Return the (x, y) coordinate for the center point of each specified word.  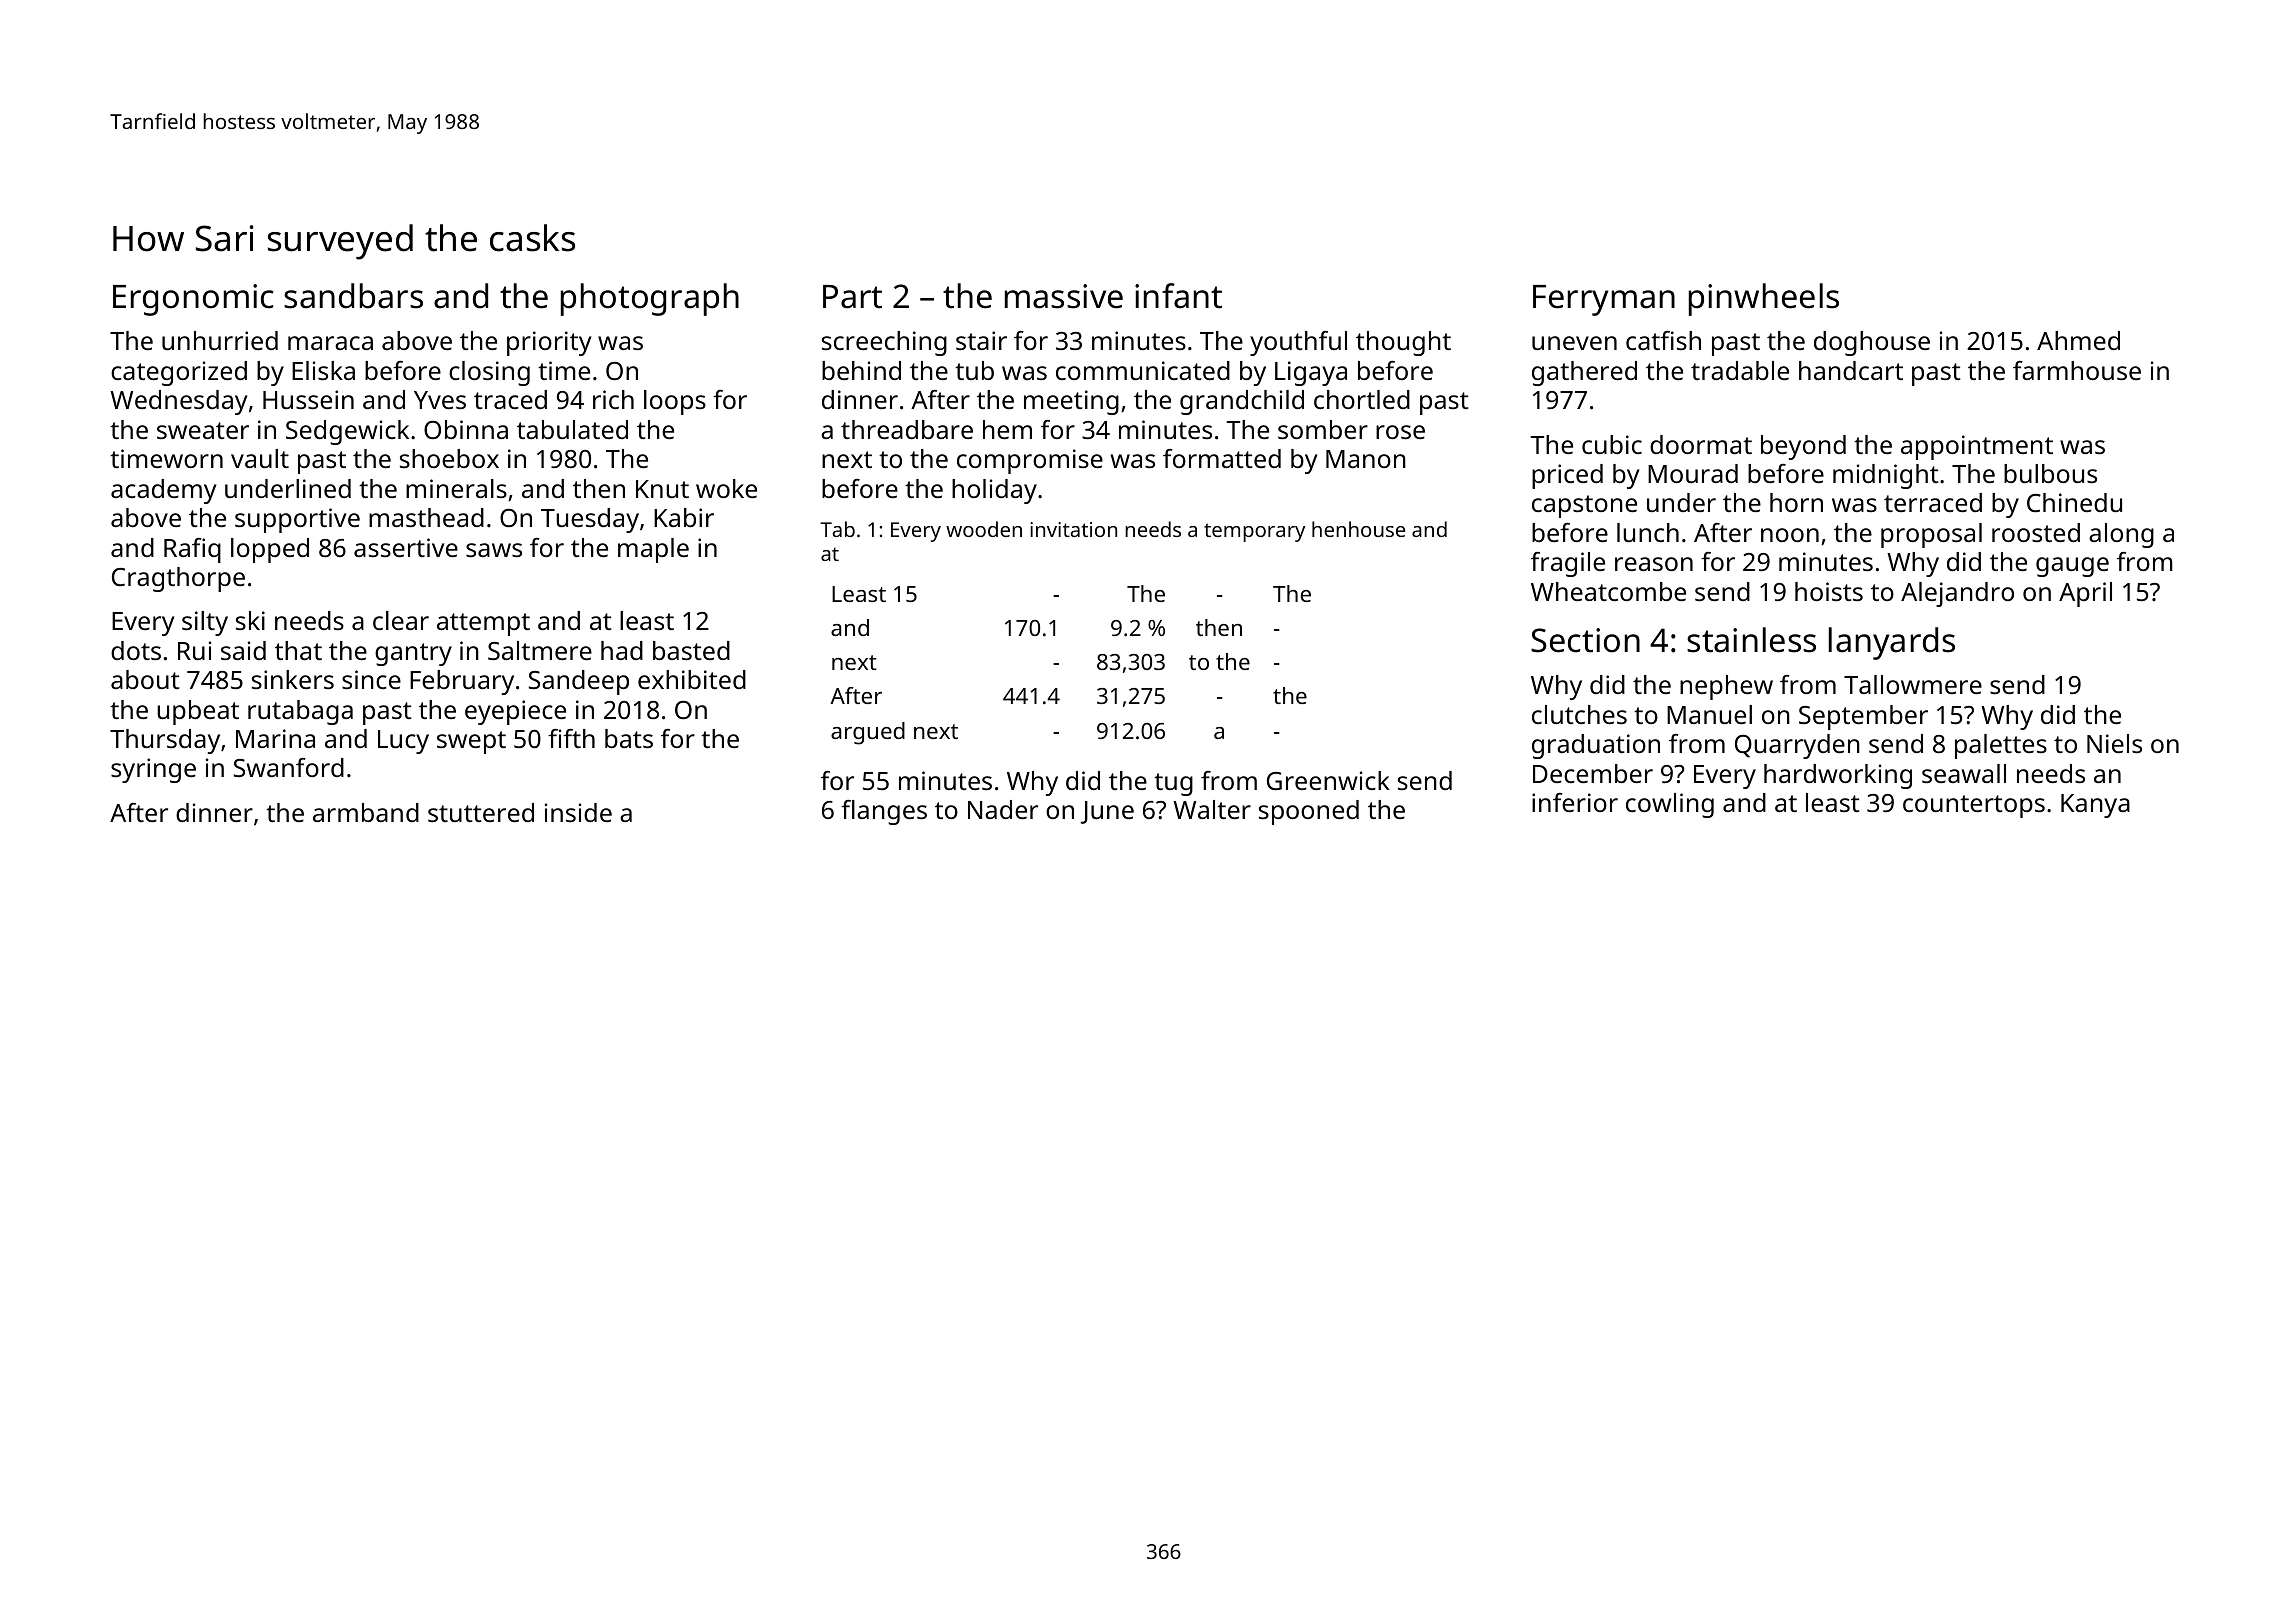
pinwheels (1764, 299)
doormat (1701, 444)
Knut (662, 489)
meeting (1071, 402)
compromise (1030, 461)
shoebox (449, 458)
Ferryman (1604, 300)
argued (868, 733)
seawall (1964, 773)
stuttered (481, 812)
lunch (1648, 532)
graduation (1596, 746)
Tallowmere (1913, 684)
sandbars (353, 296)
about (145, 679)
